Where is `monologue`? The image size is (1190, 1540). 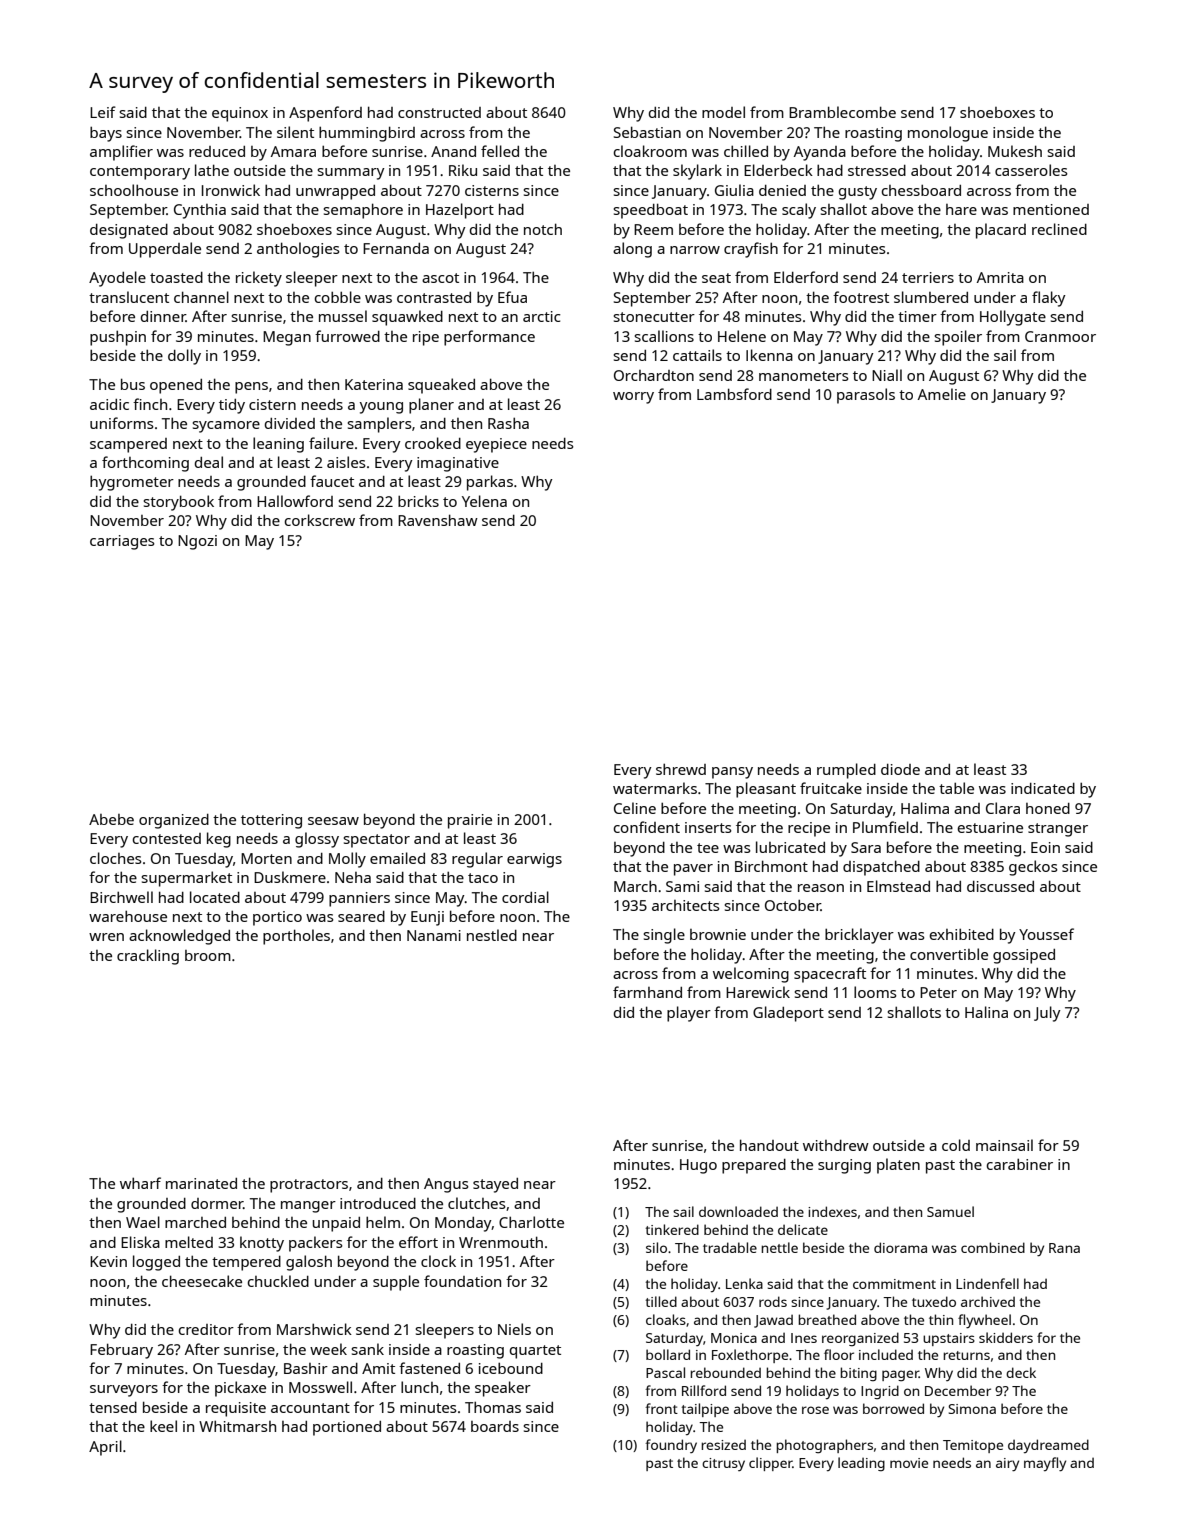 monologue is located at coordinates (948, 134).
